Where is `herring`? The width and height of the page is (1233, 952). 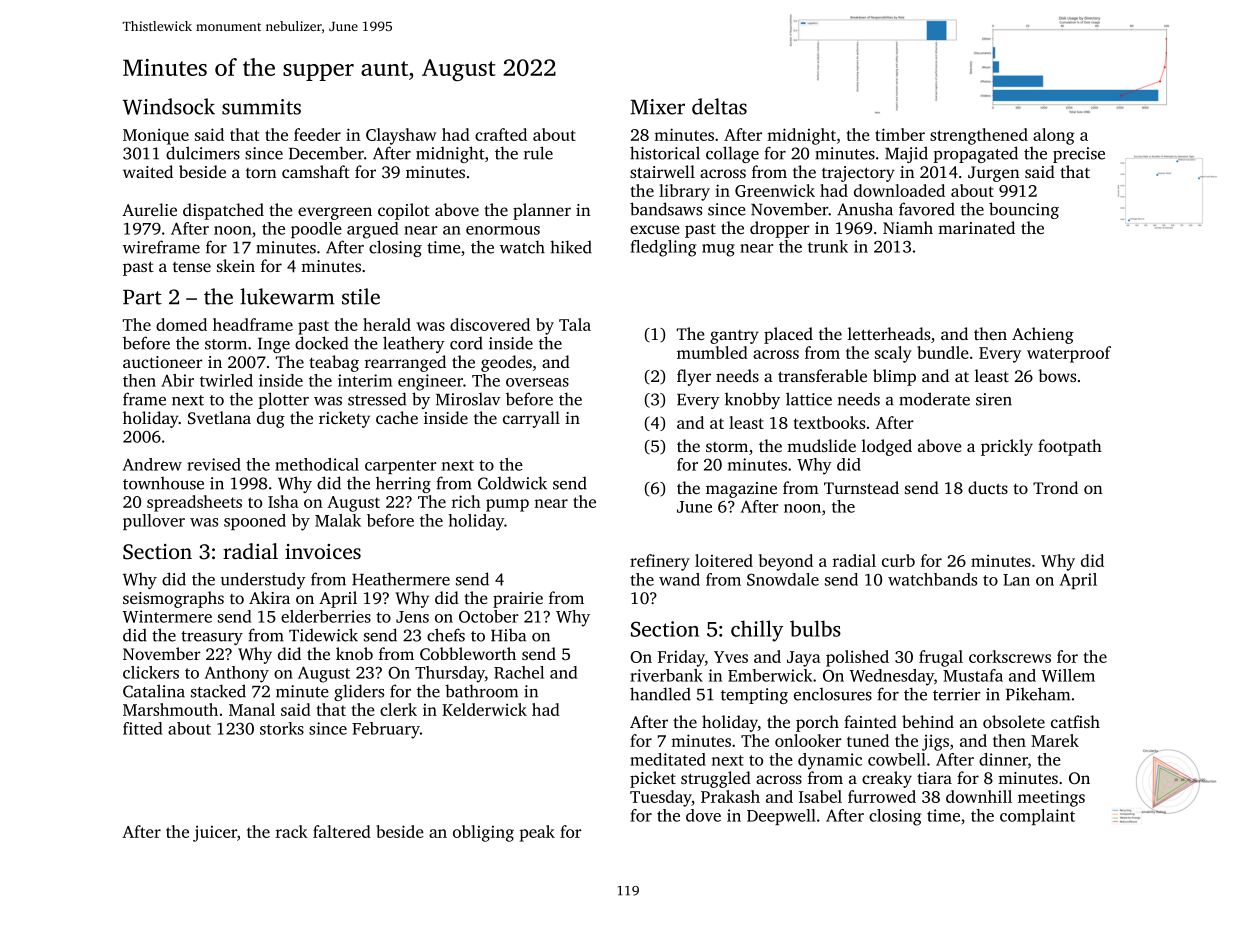 herring is located at coordinates (403, 485).
